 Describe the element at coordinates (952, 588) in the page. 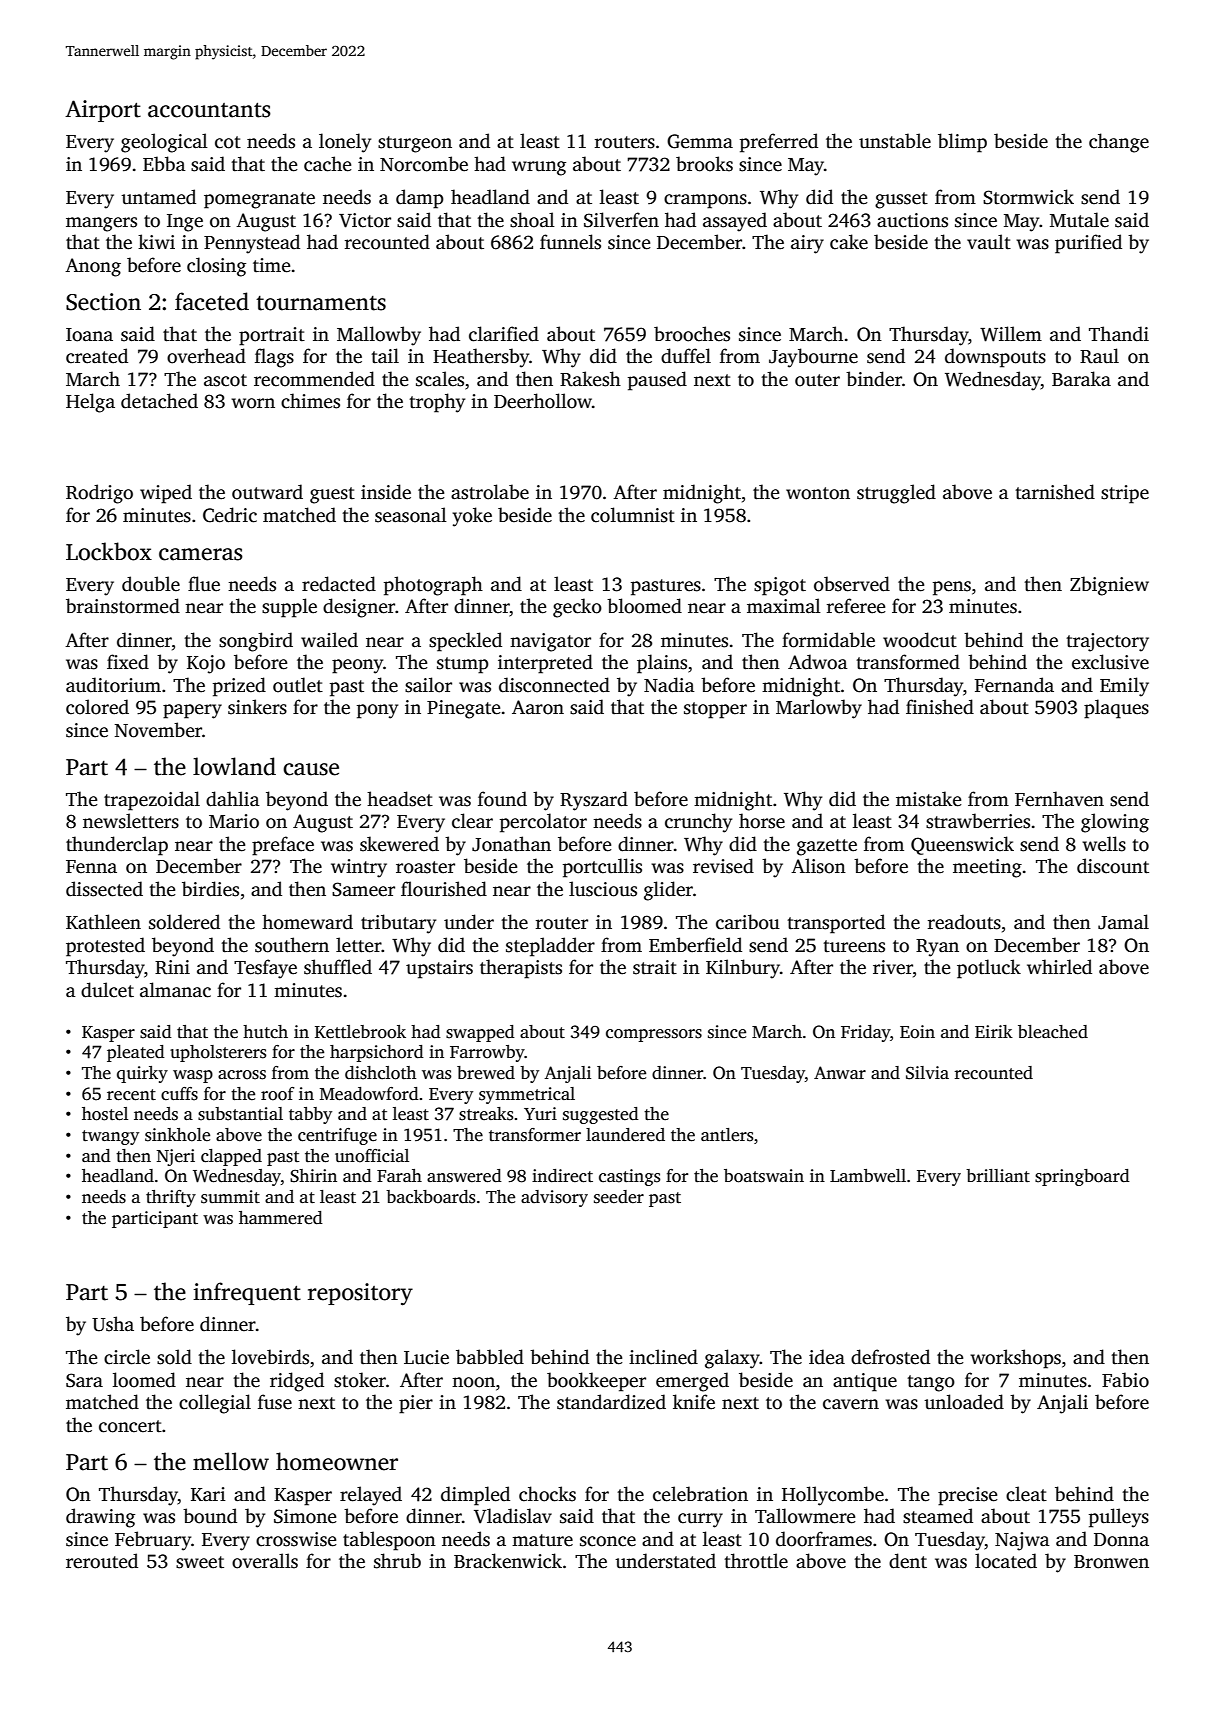

I see `pens` at that location.
